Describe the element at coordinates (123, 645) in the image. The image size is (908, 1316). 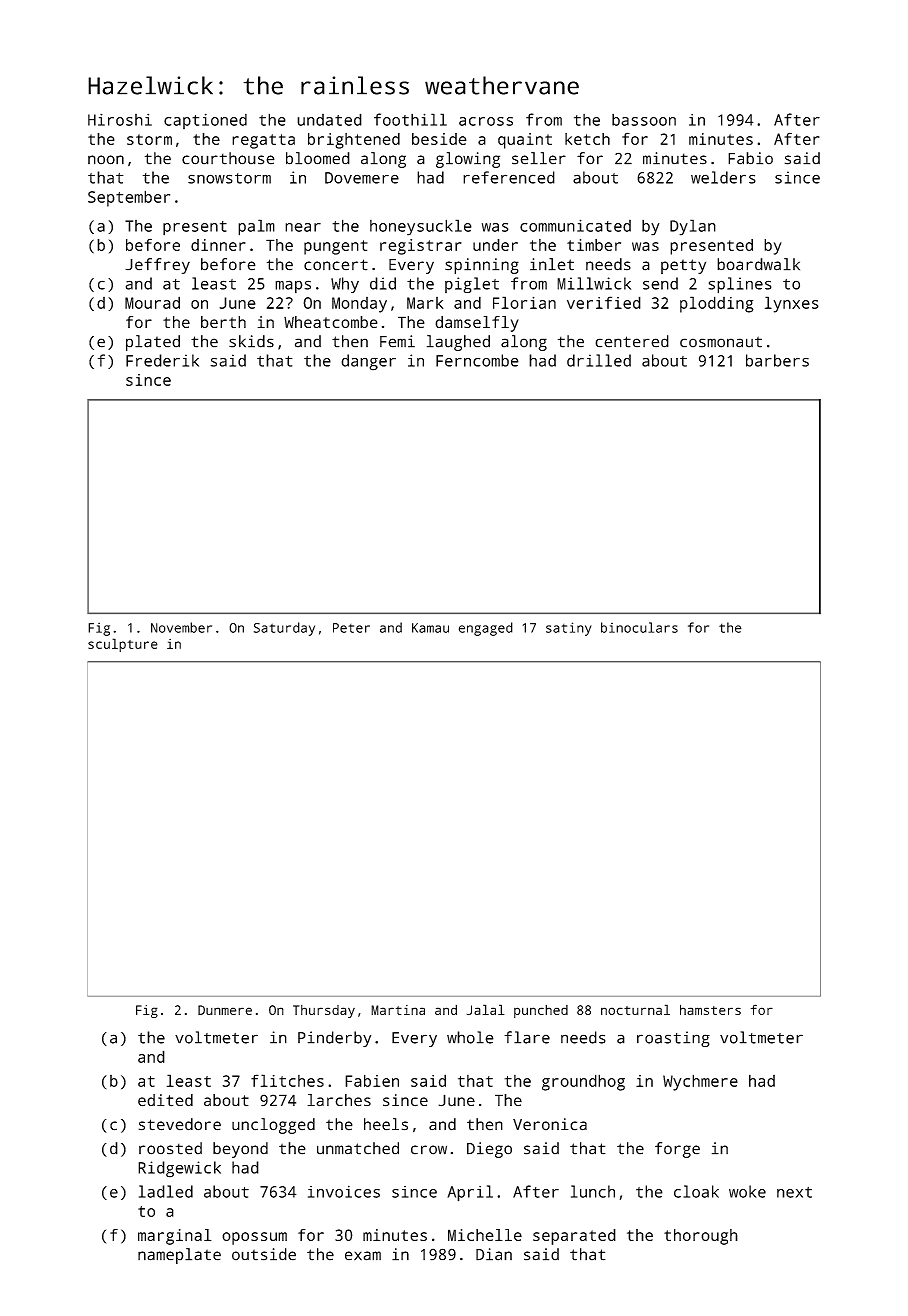
I see `sculpture` at that location.
